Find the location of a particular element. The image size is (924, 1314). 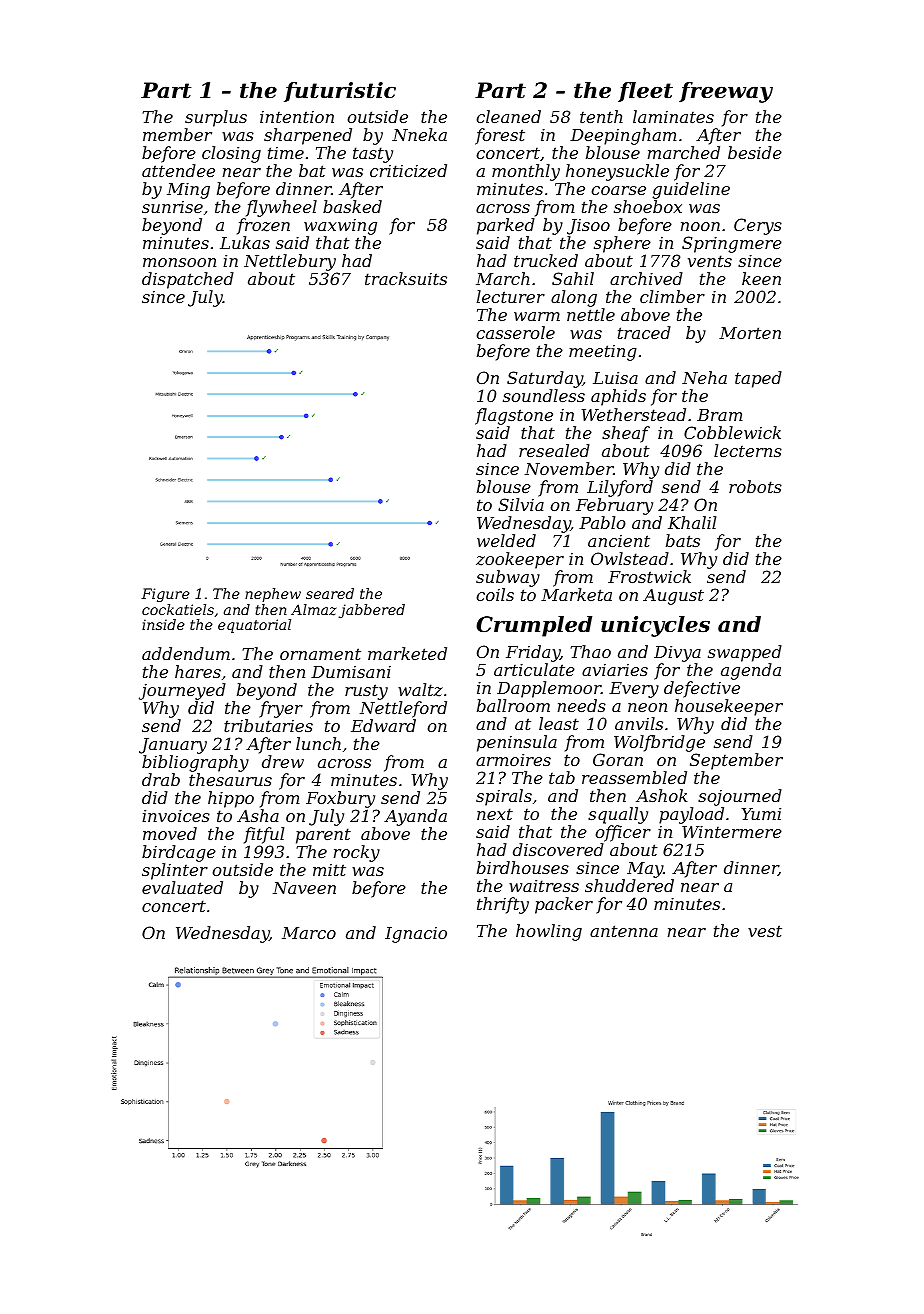

parked is located at coordinates (506, 226).
